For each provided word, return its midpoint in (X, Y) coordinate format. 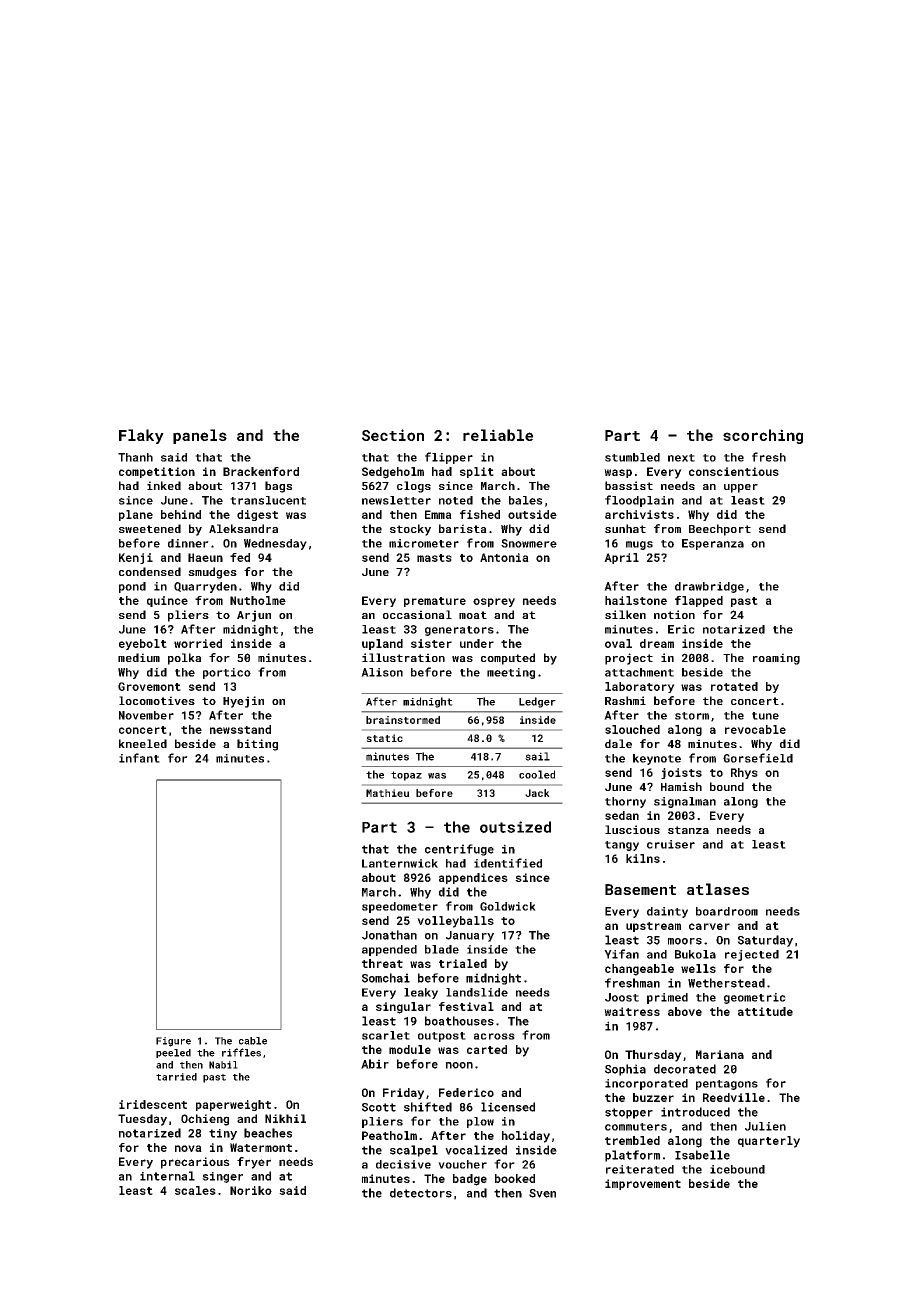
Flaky (141, 436)
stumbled (632, 457)
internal (167, 1176)
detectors (421, 1193)
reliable (498, 435)
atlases (718, 889)
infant (139, 758)
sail (537, 756)
